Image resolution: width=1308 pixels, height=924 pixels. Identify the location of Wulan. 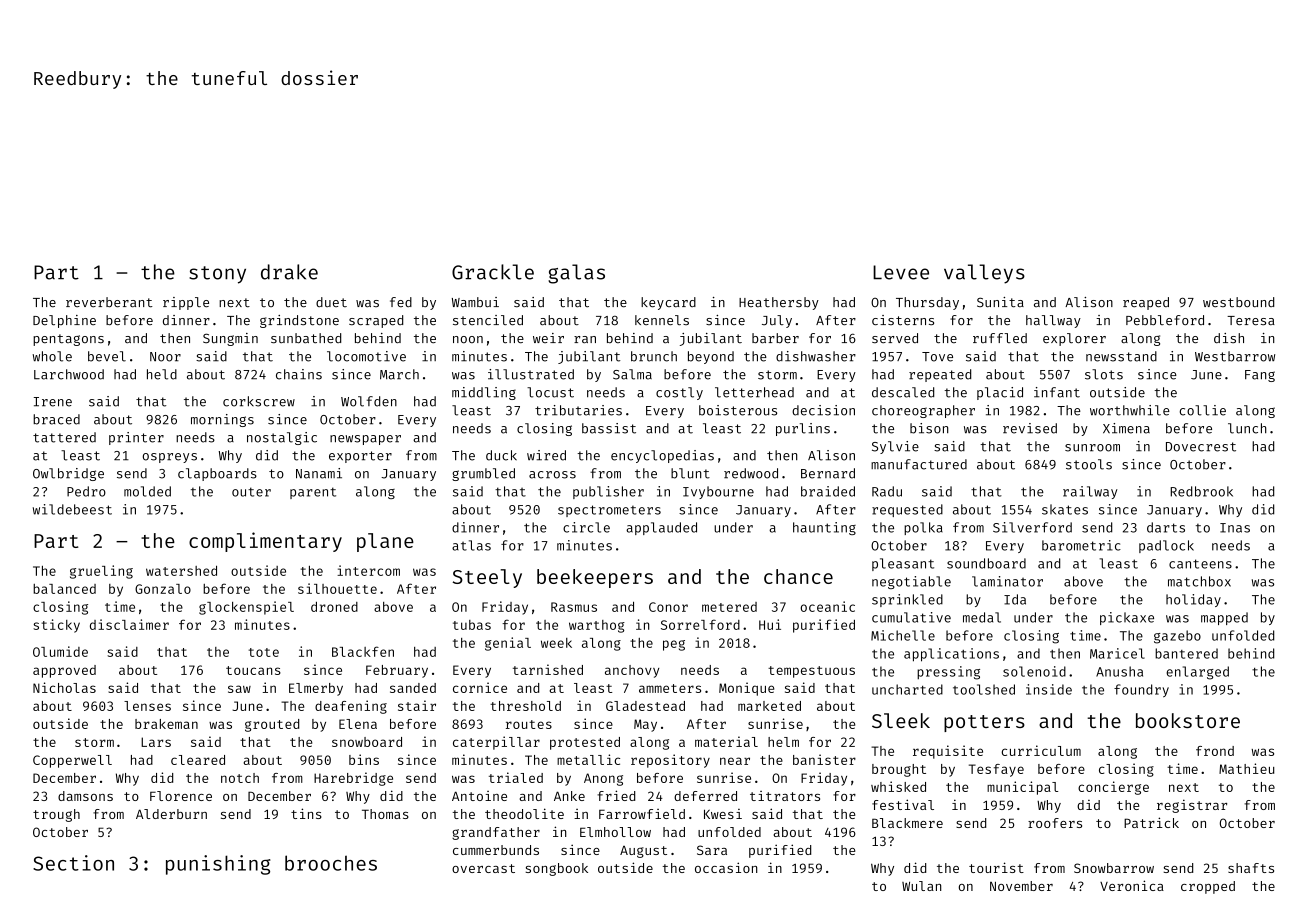
(921, 886).
